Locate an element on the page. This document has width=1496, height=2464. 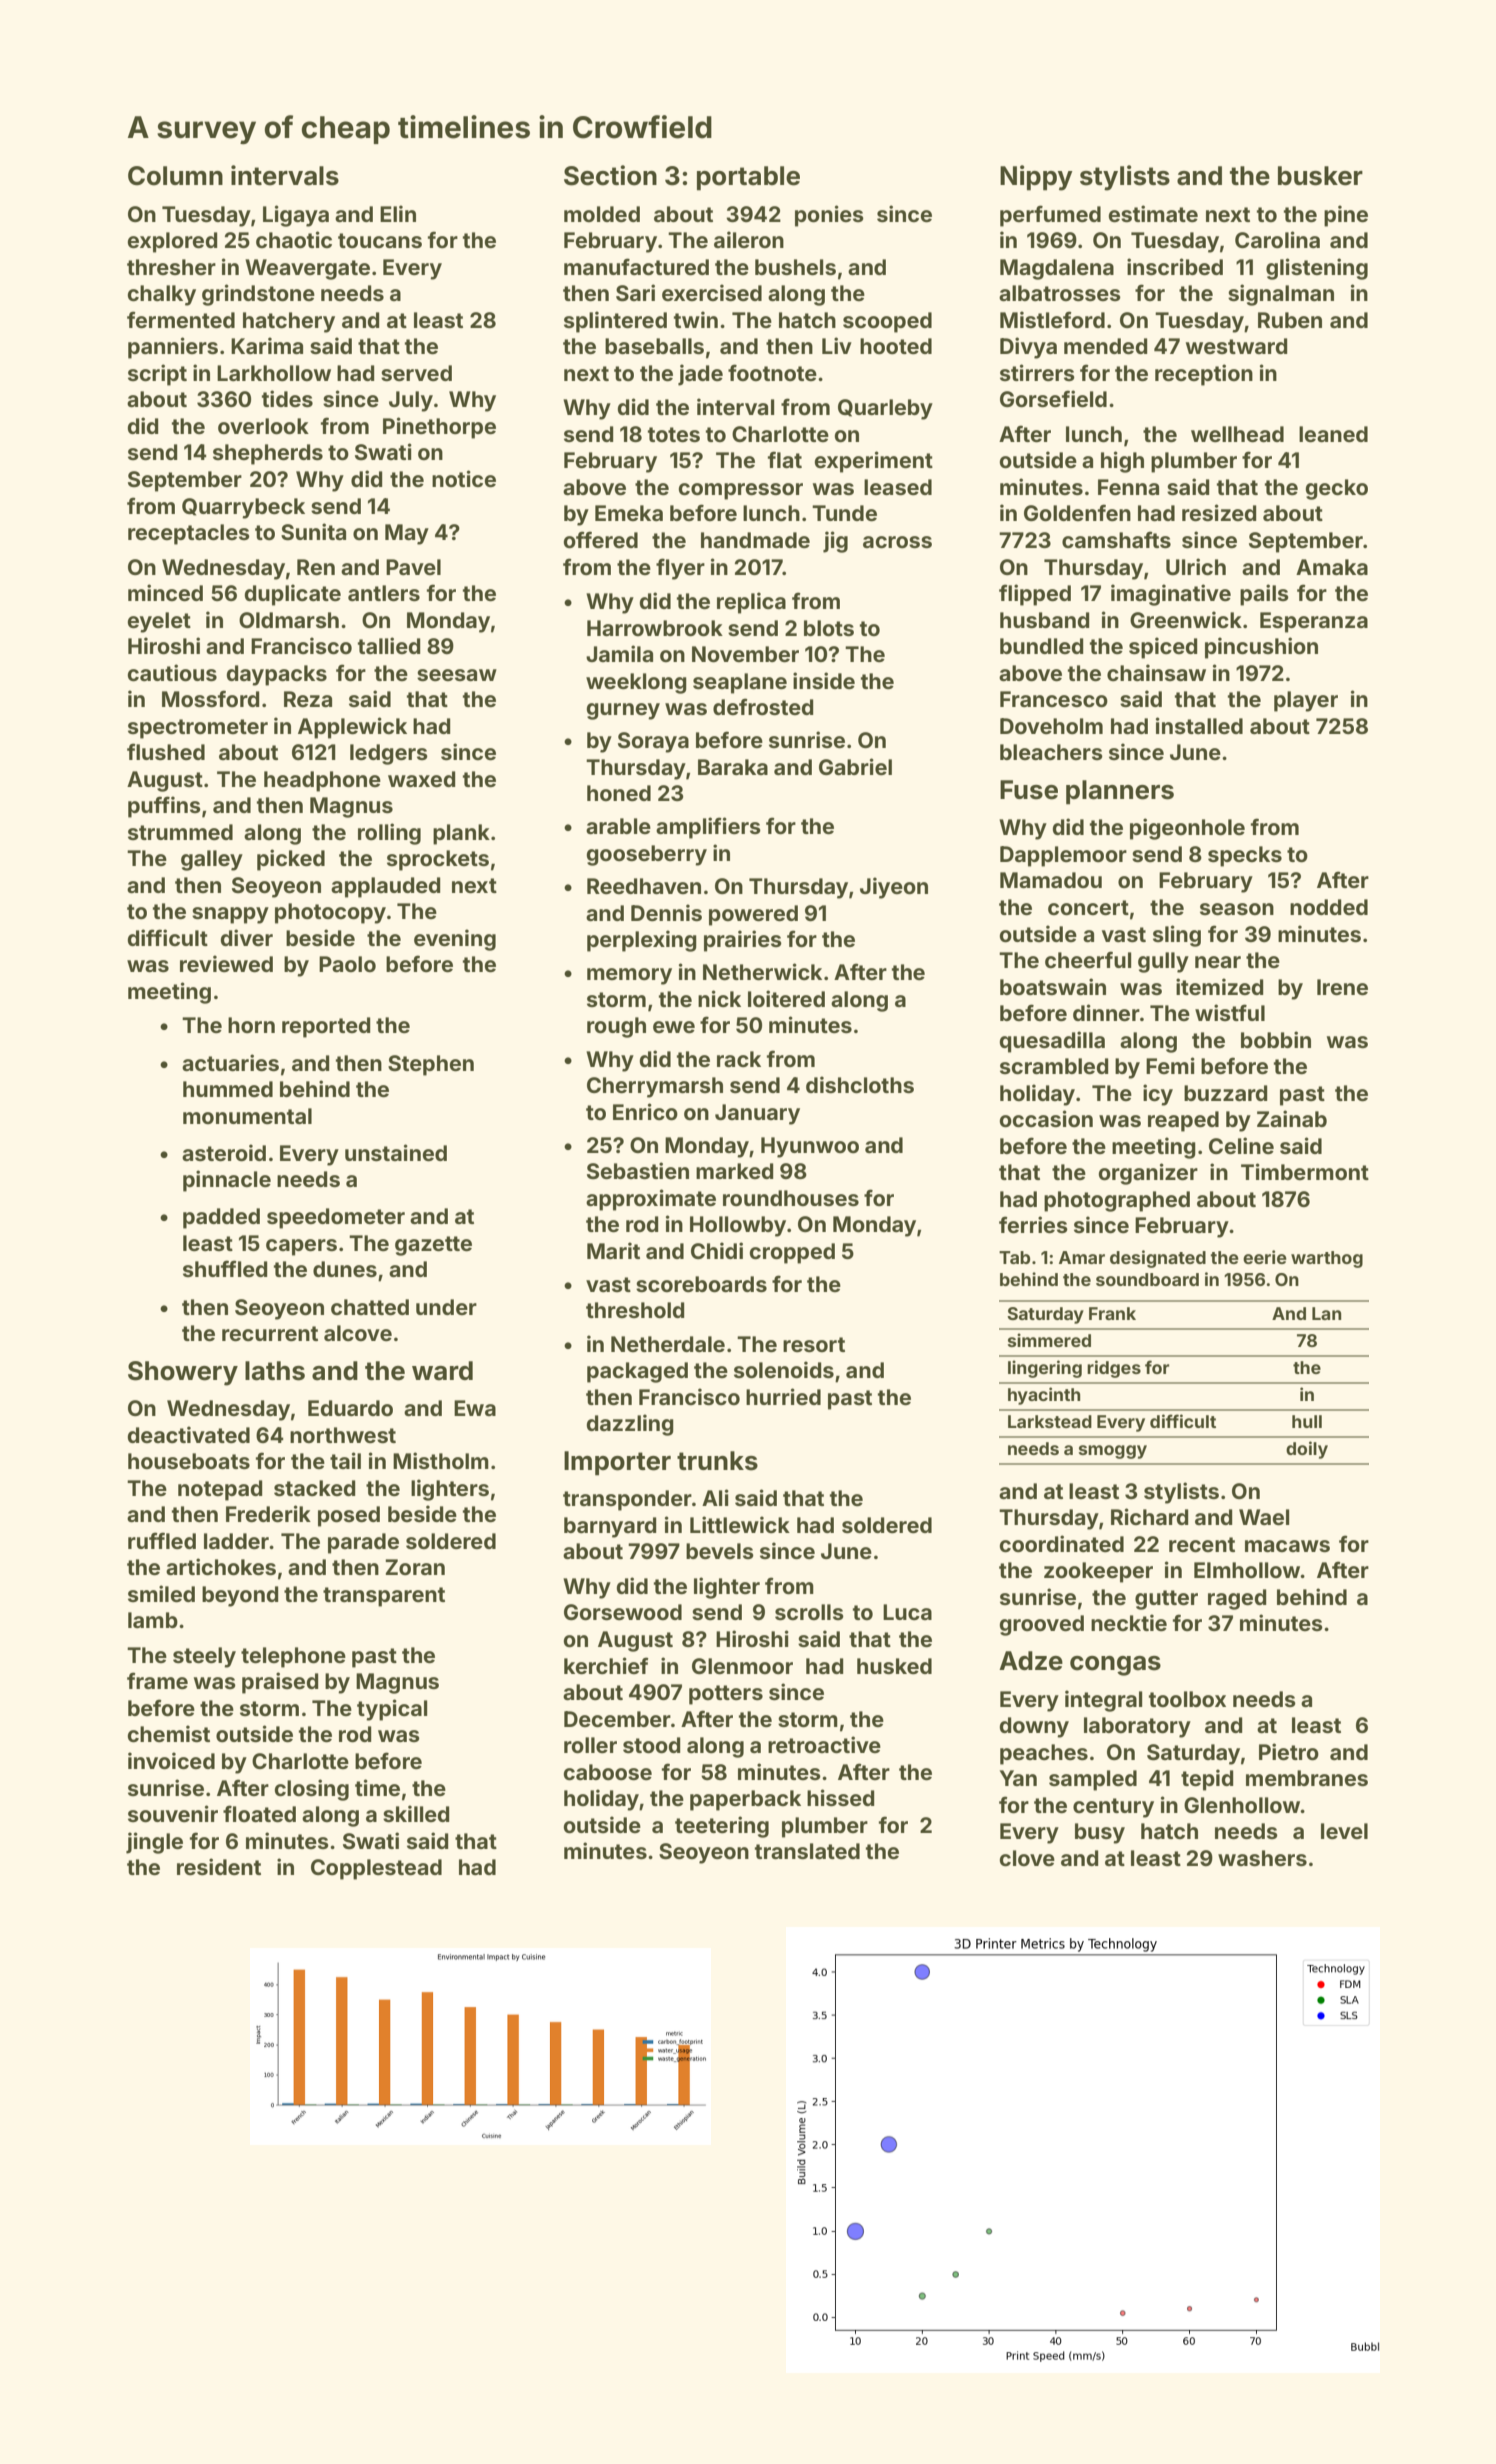
estimate is located at coordinates (1153, 213).
